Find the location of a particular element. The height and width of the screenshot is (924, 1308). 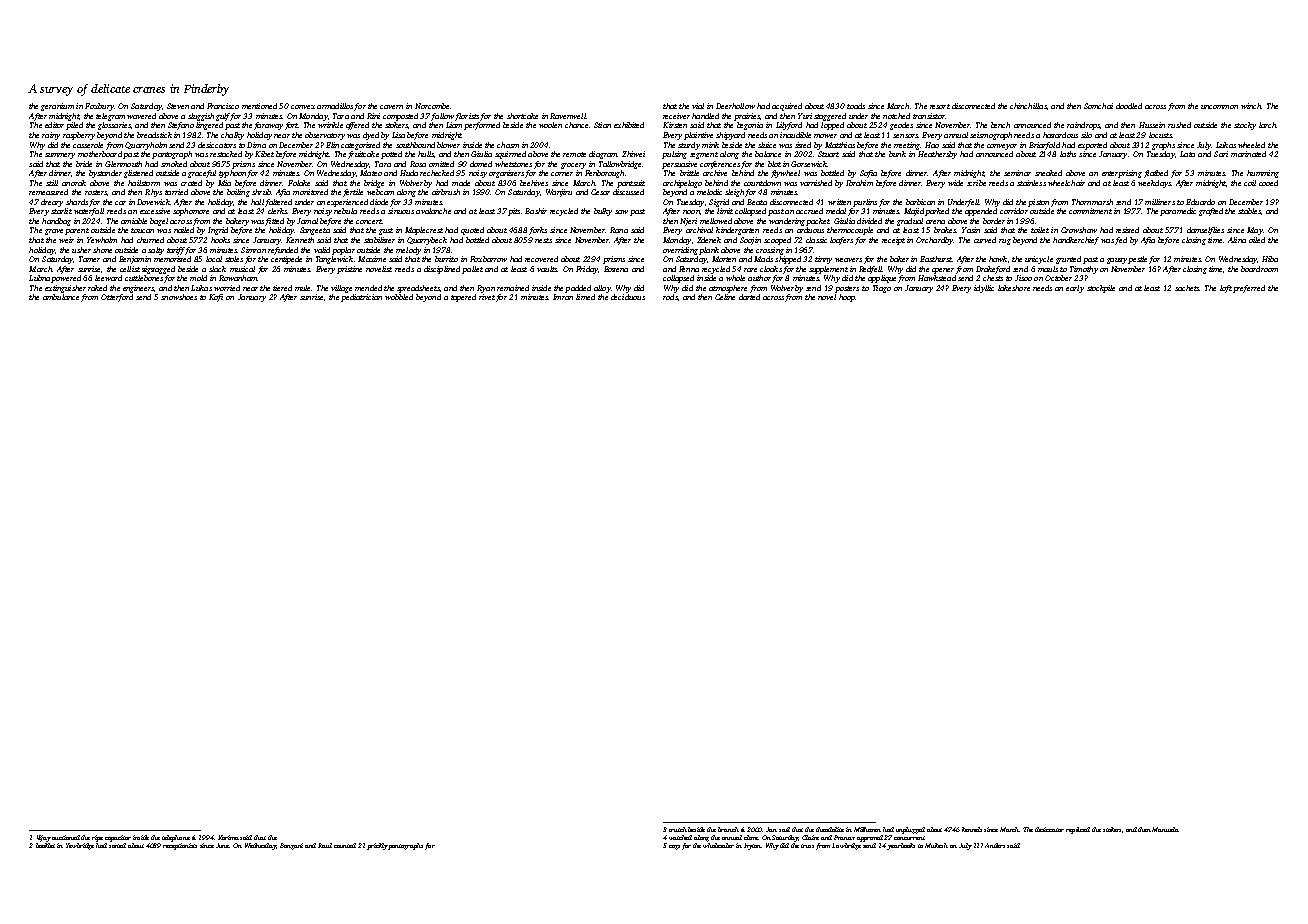

Foxbury is located at coordinates (99, 107).
